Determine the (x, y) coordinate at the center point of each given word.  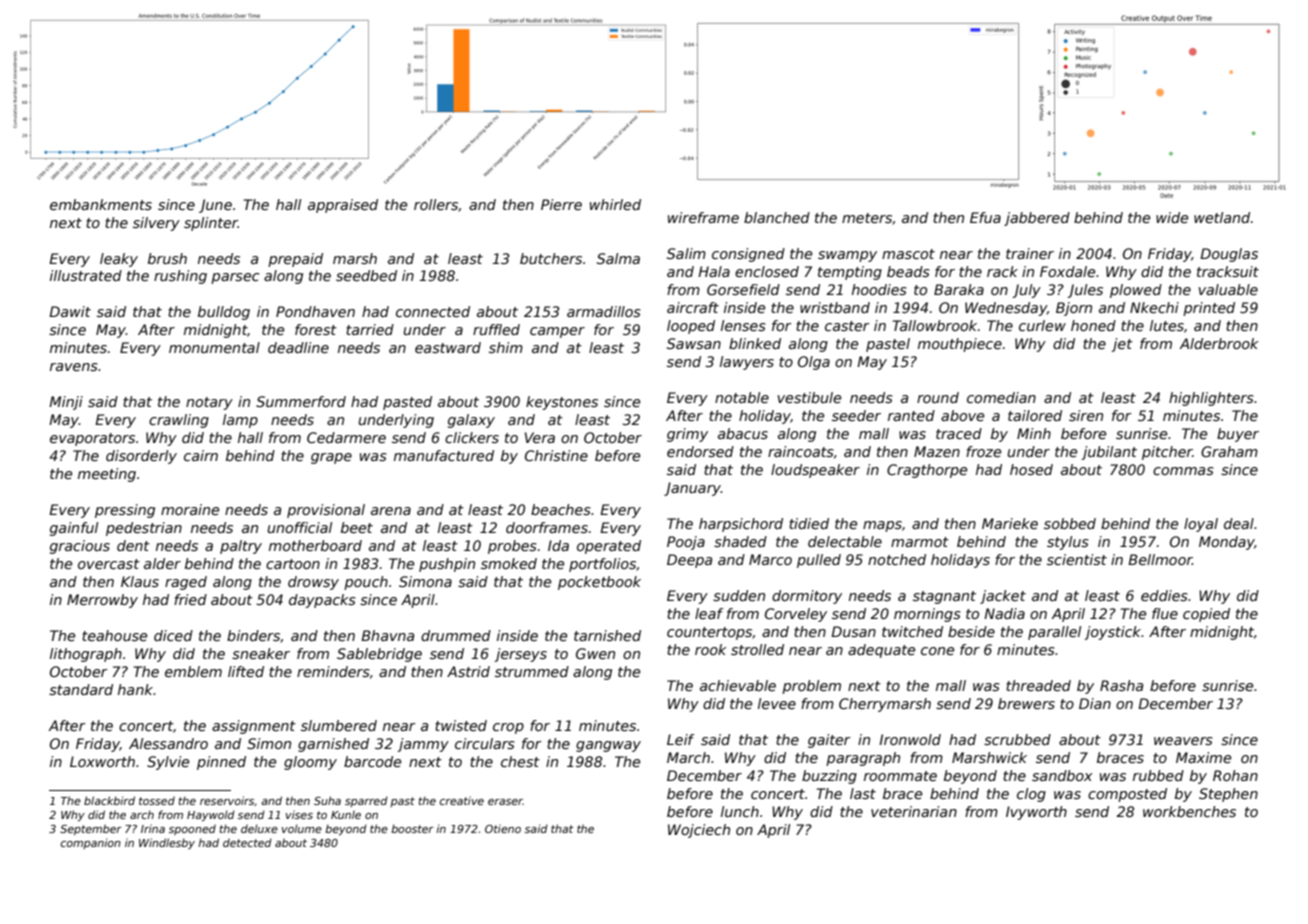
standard (81, 689)
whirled (615, 204)
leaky (119, 260)
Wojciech (699, 831)
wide (1172, 217)
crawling (179, 421)
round (938, 397)
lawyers (747, 363)
